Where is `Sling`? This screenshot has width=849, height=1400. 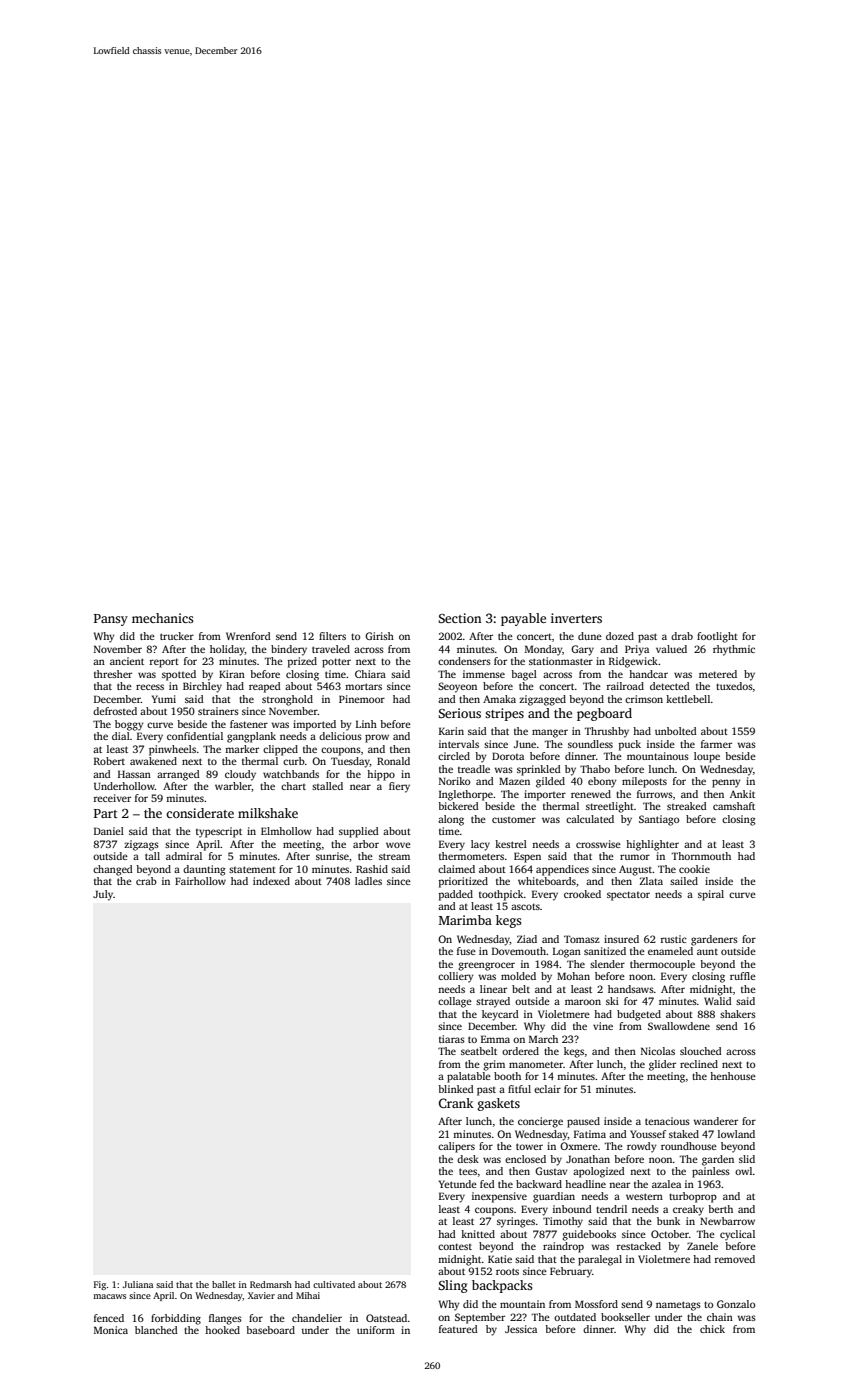 Sling is located at coordinates (453, 1286).
